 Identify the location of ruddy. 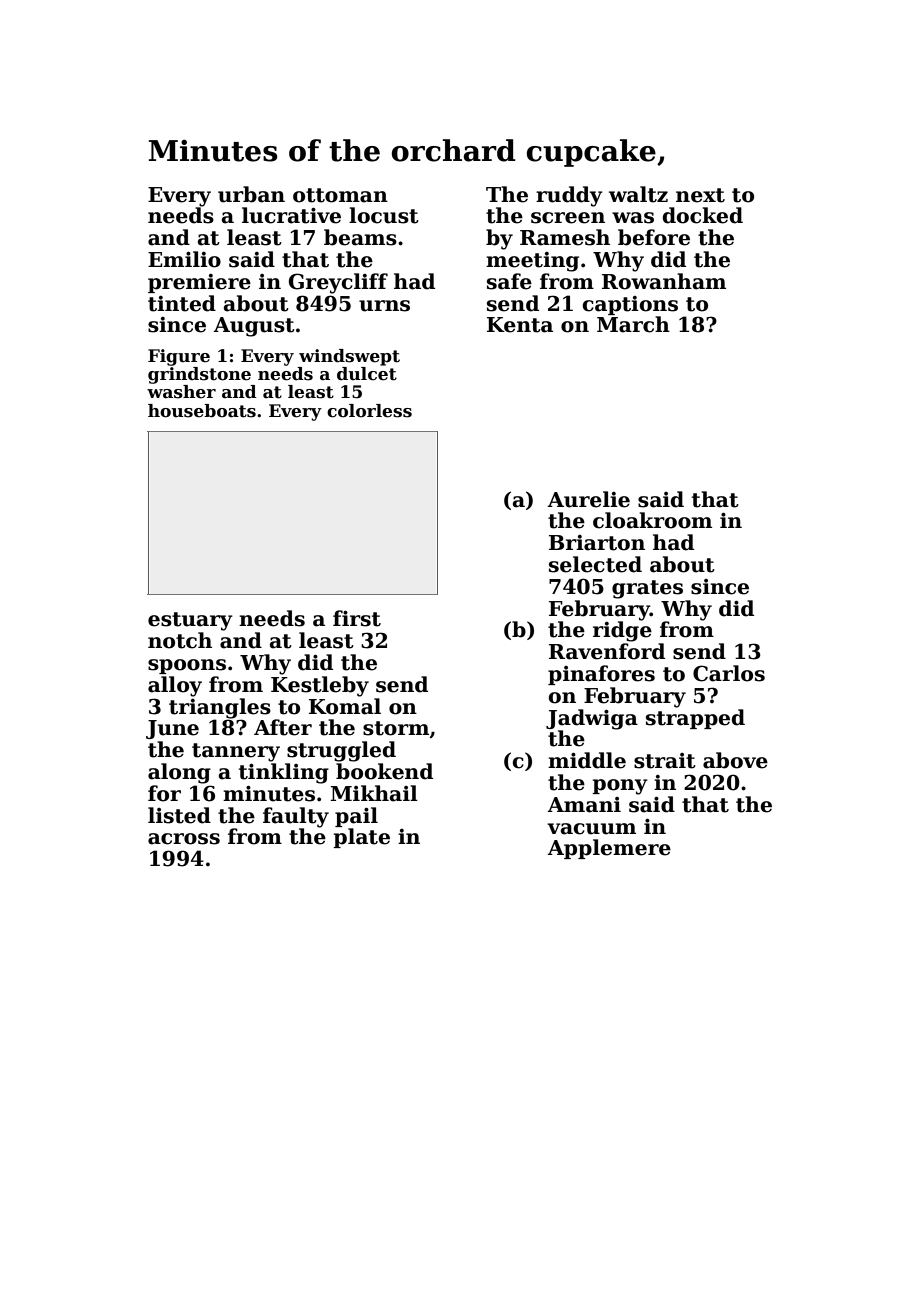
(569, 196).
